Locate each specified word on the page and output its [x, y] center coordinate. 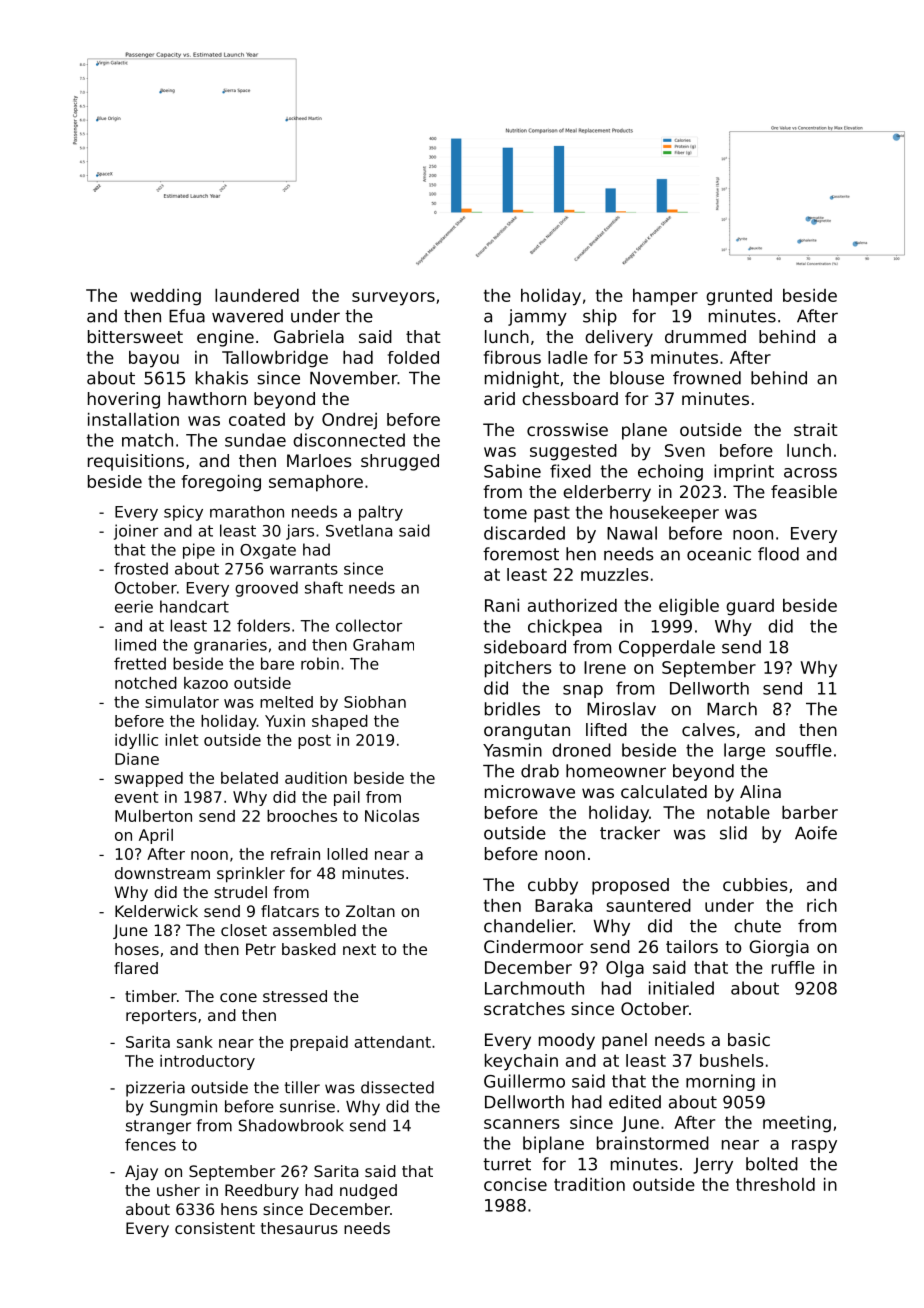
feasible [804, 491]
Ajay [141, 1173]
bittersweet [135, 336]
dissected [397, 1087]
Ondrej [349, 421]
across [810, 473]
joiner [136, 532]
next [359, 949]
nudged [368, 1191]
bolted [772, 1164]
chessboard [570, 398]
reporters [161, 1017]
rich [822, 905]
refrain [295, 854]
